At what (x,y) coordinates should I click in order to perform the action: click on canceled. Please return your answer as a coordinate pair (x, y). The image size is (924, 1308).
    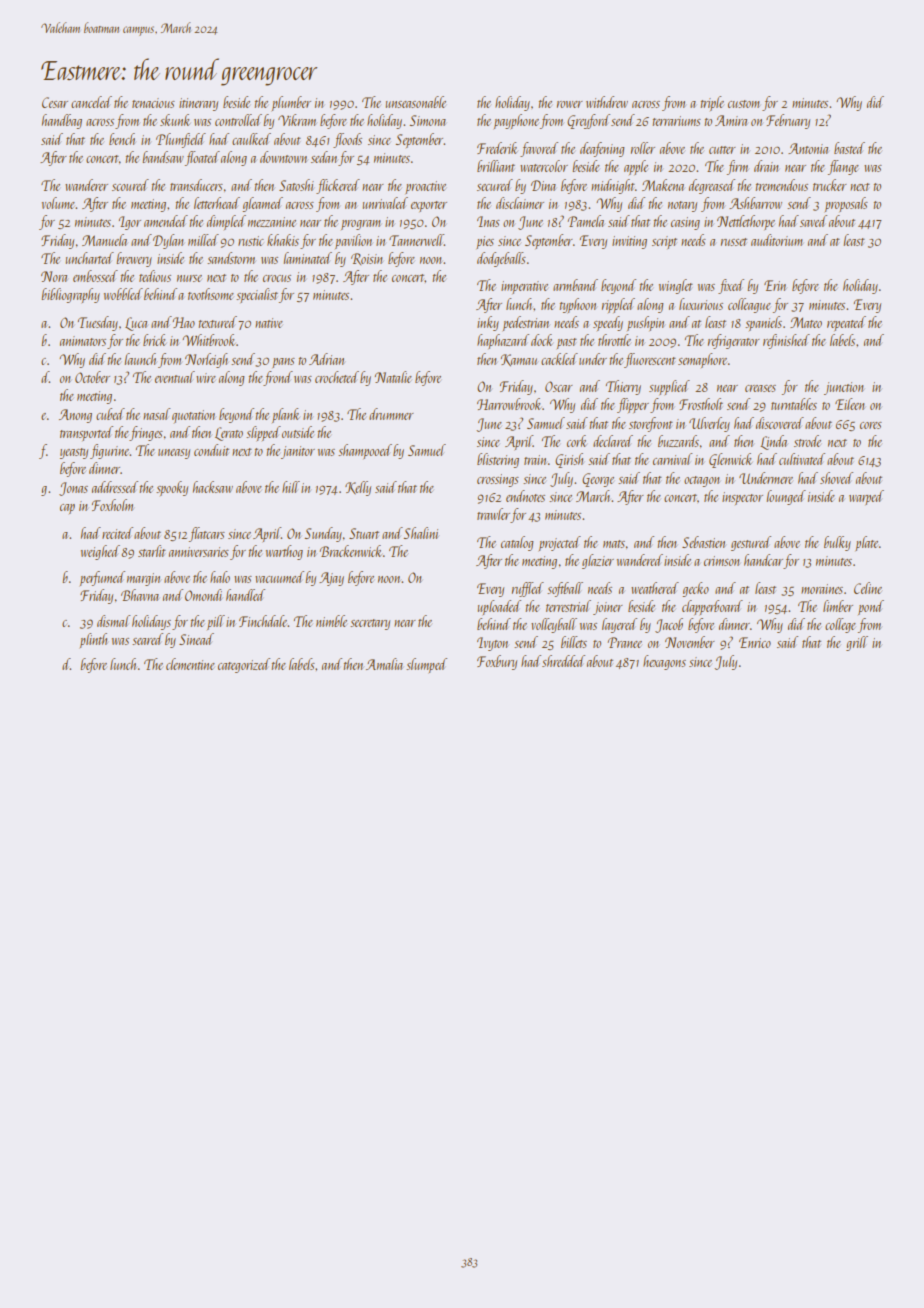
    Looking at the image, I should click on (91, 102).
